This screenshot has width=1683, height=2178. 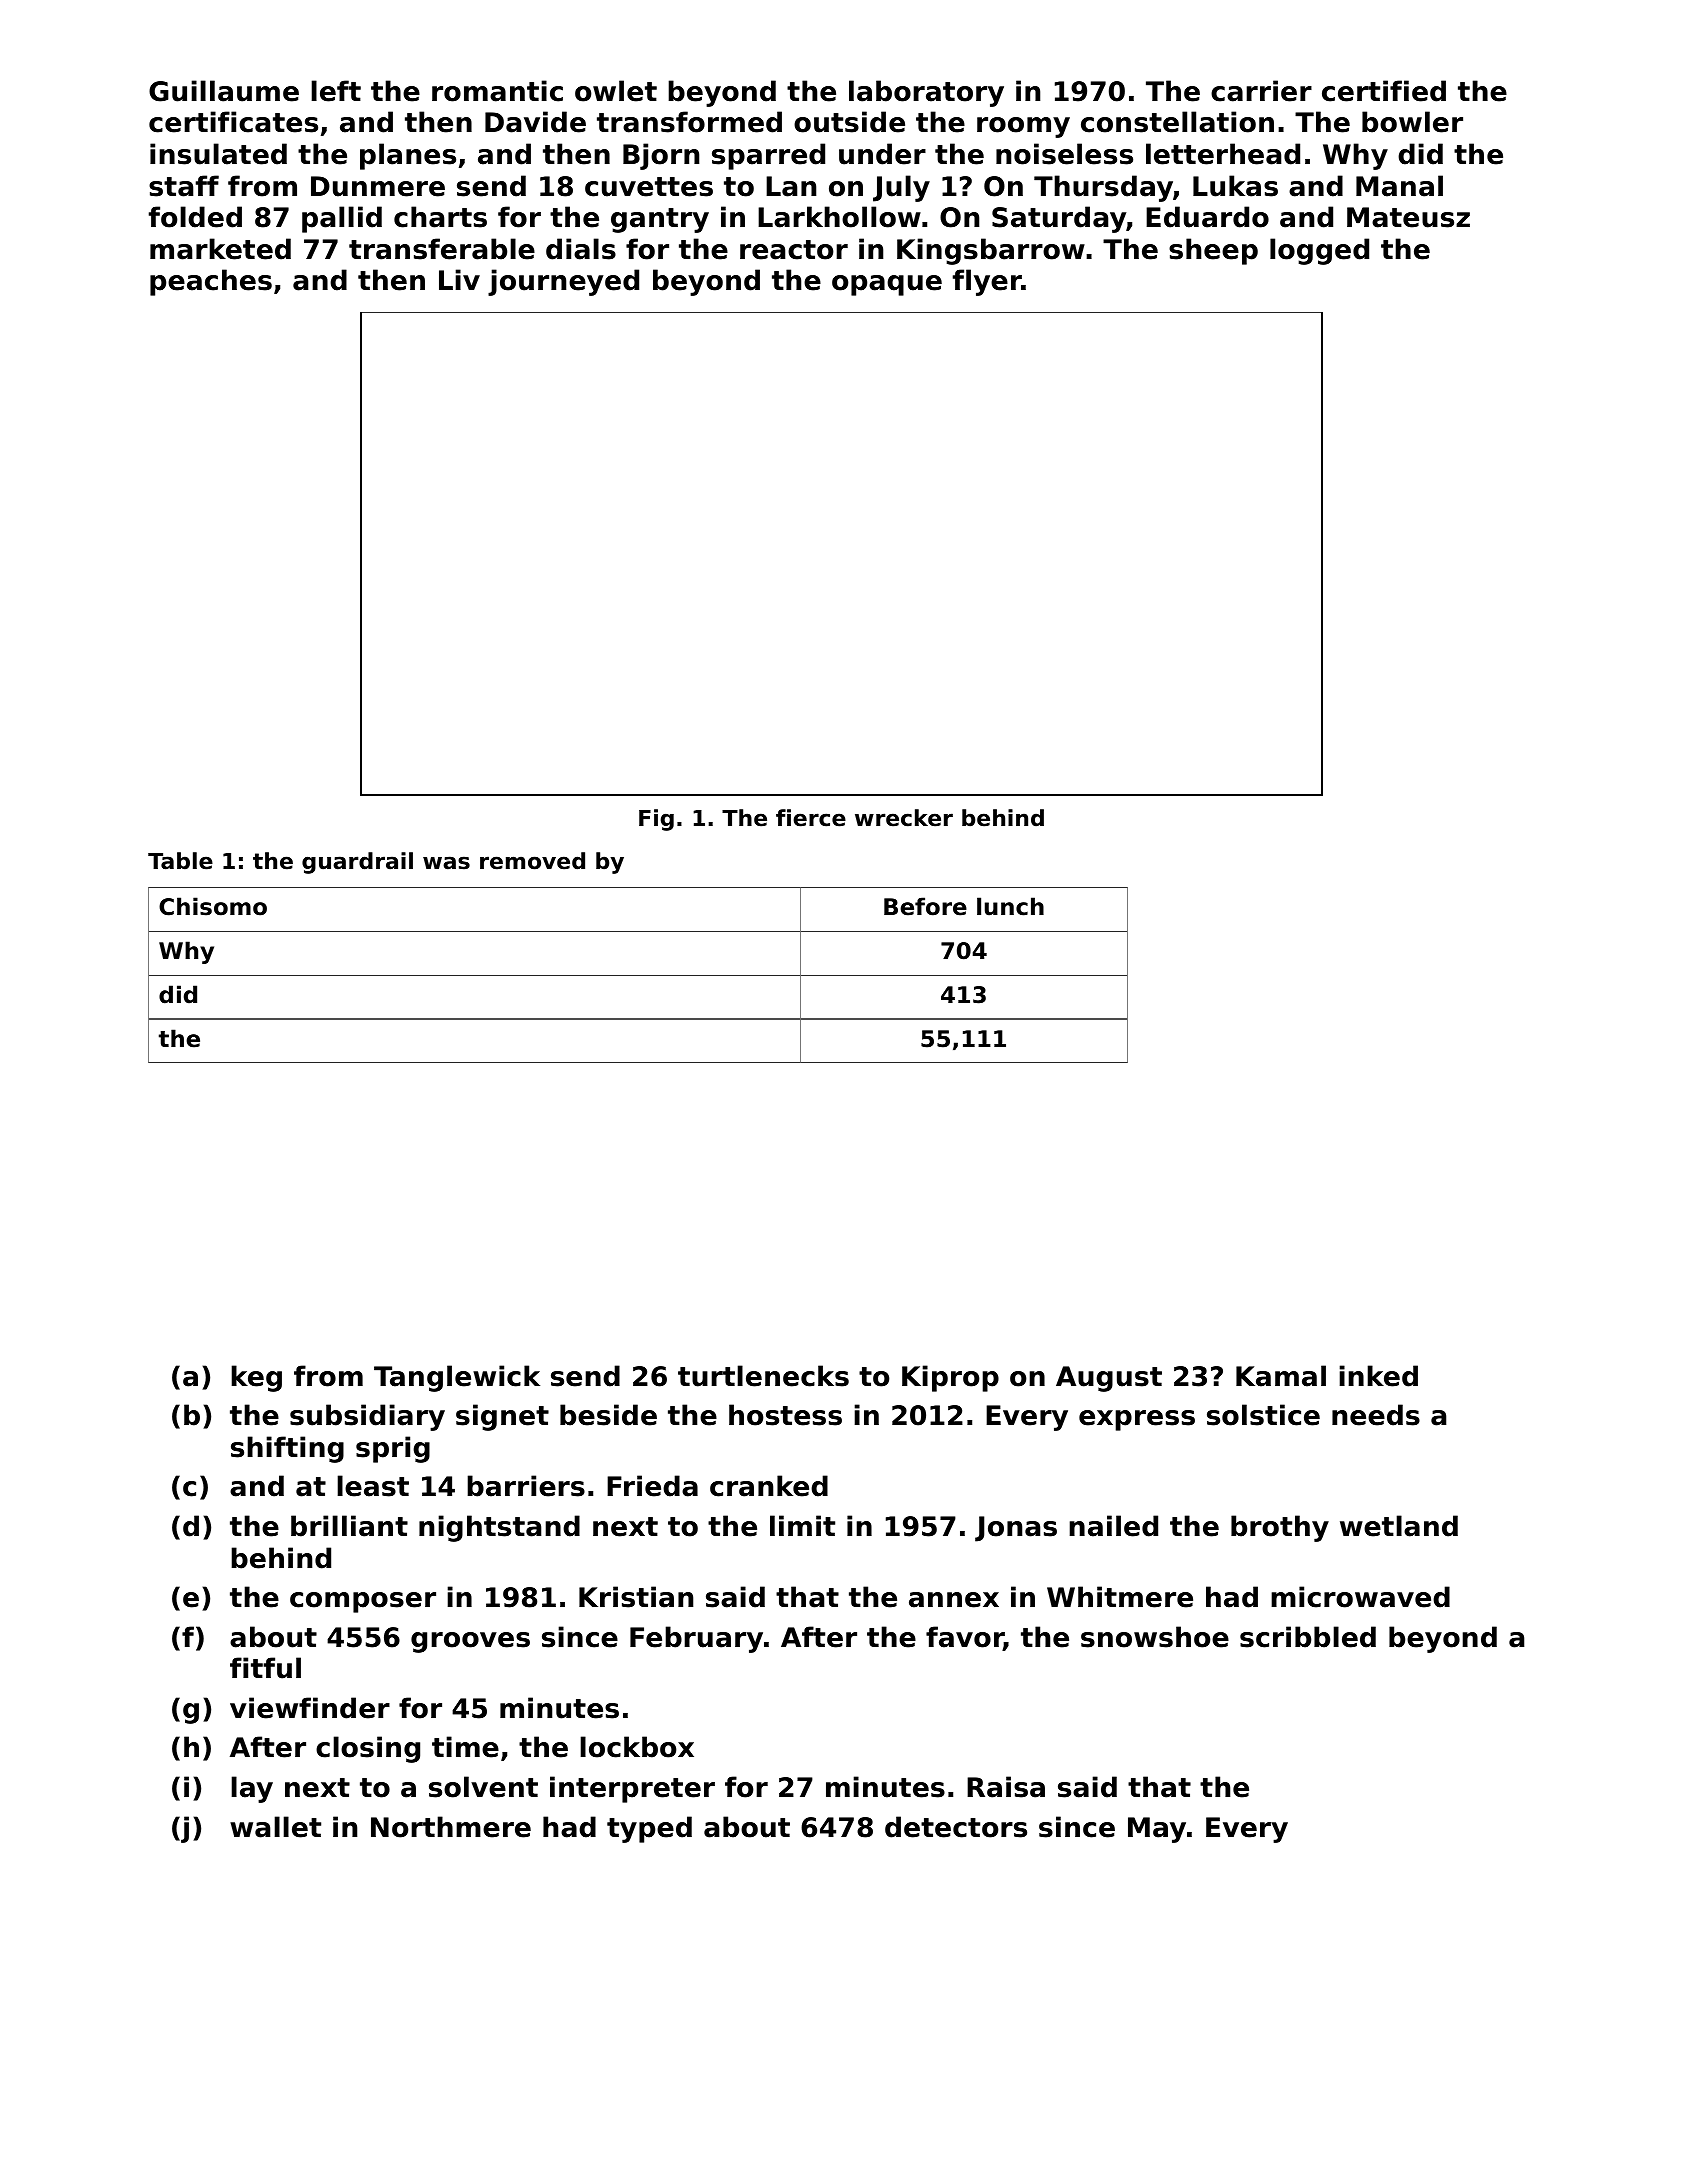 What do you see at coordinates (211, 282) in the screenshot?
I see `peaches` at bounding box center [211, 282].
